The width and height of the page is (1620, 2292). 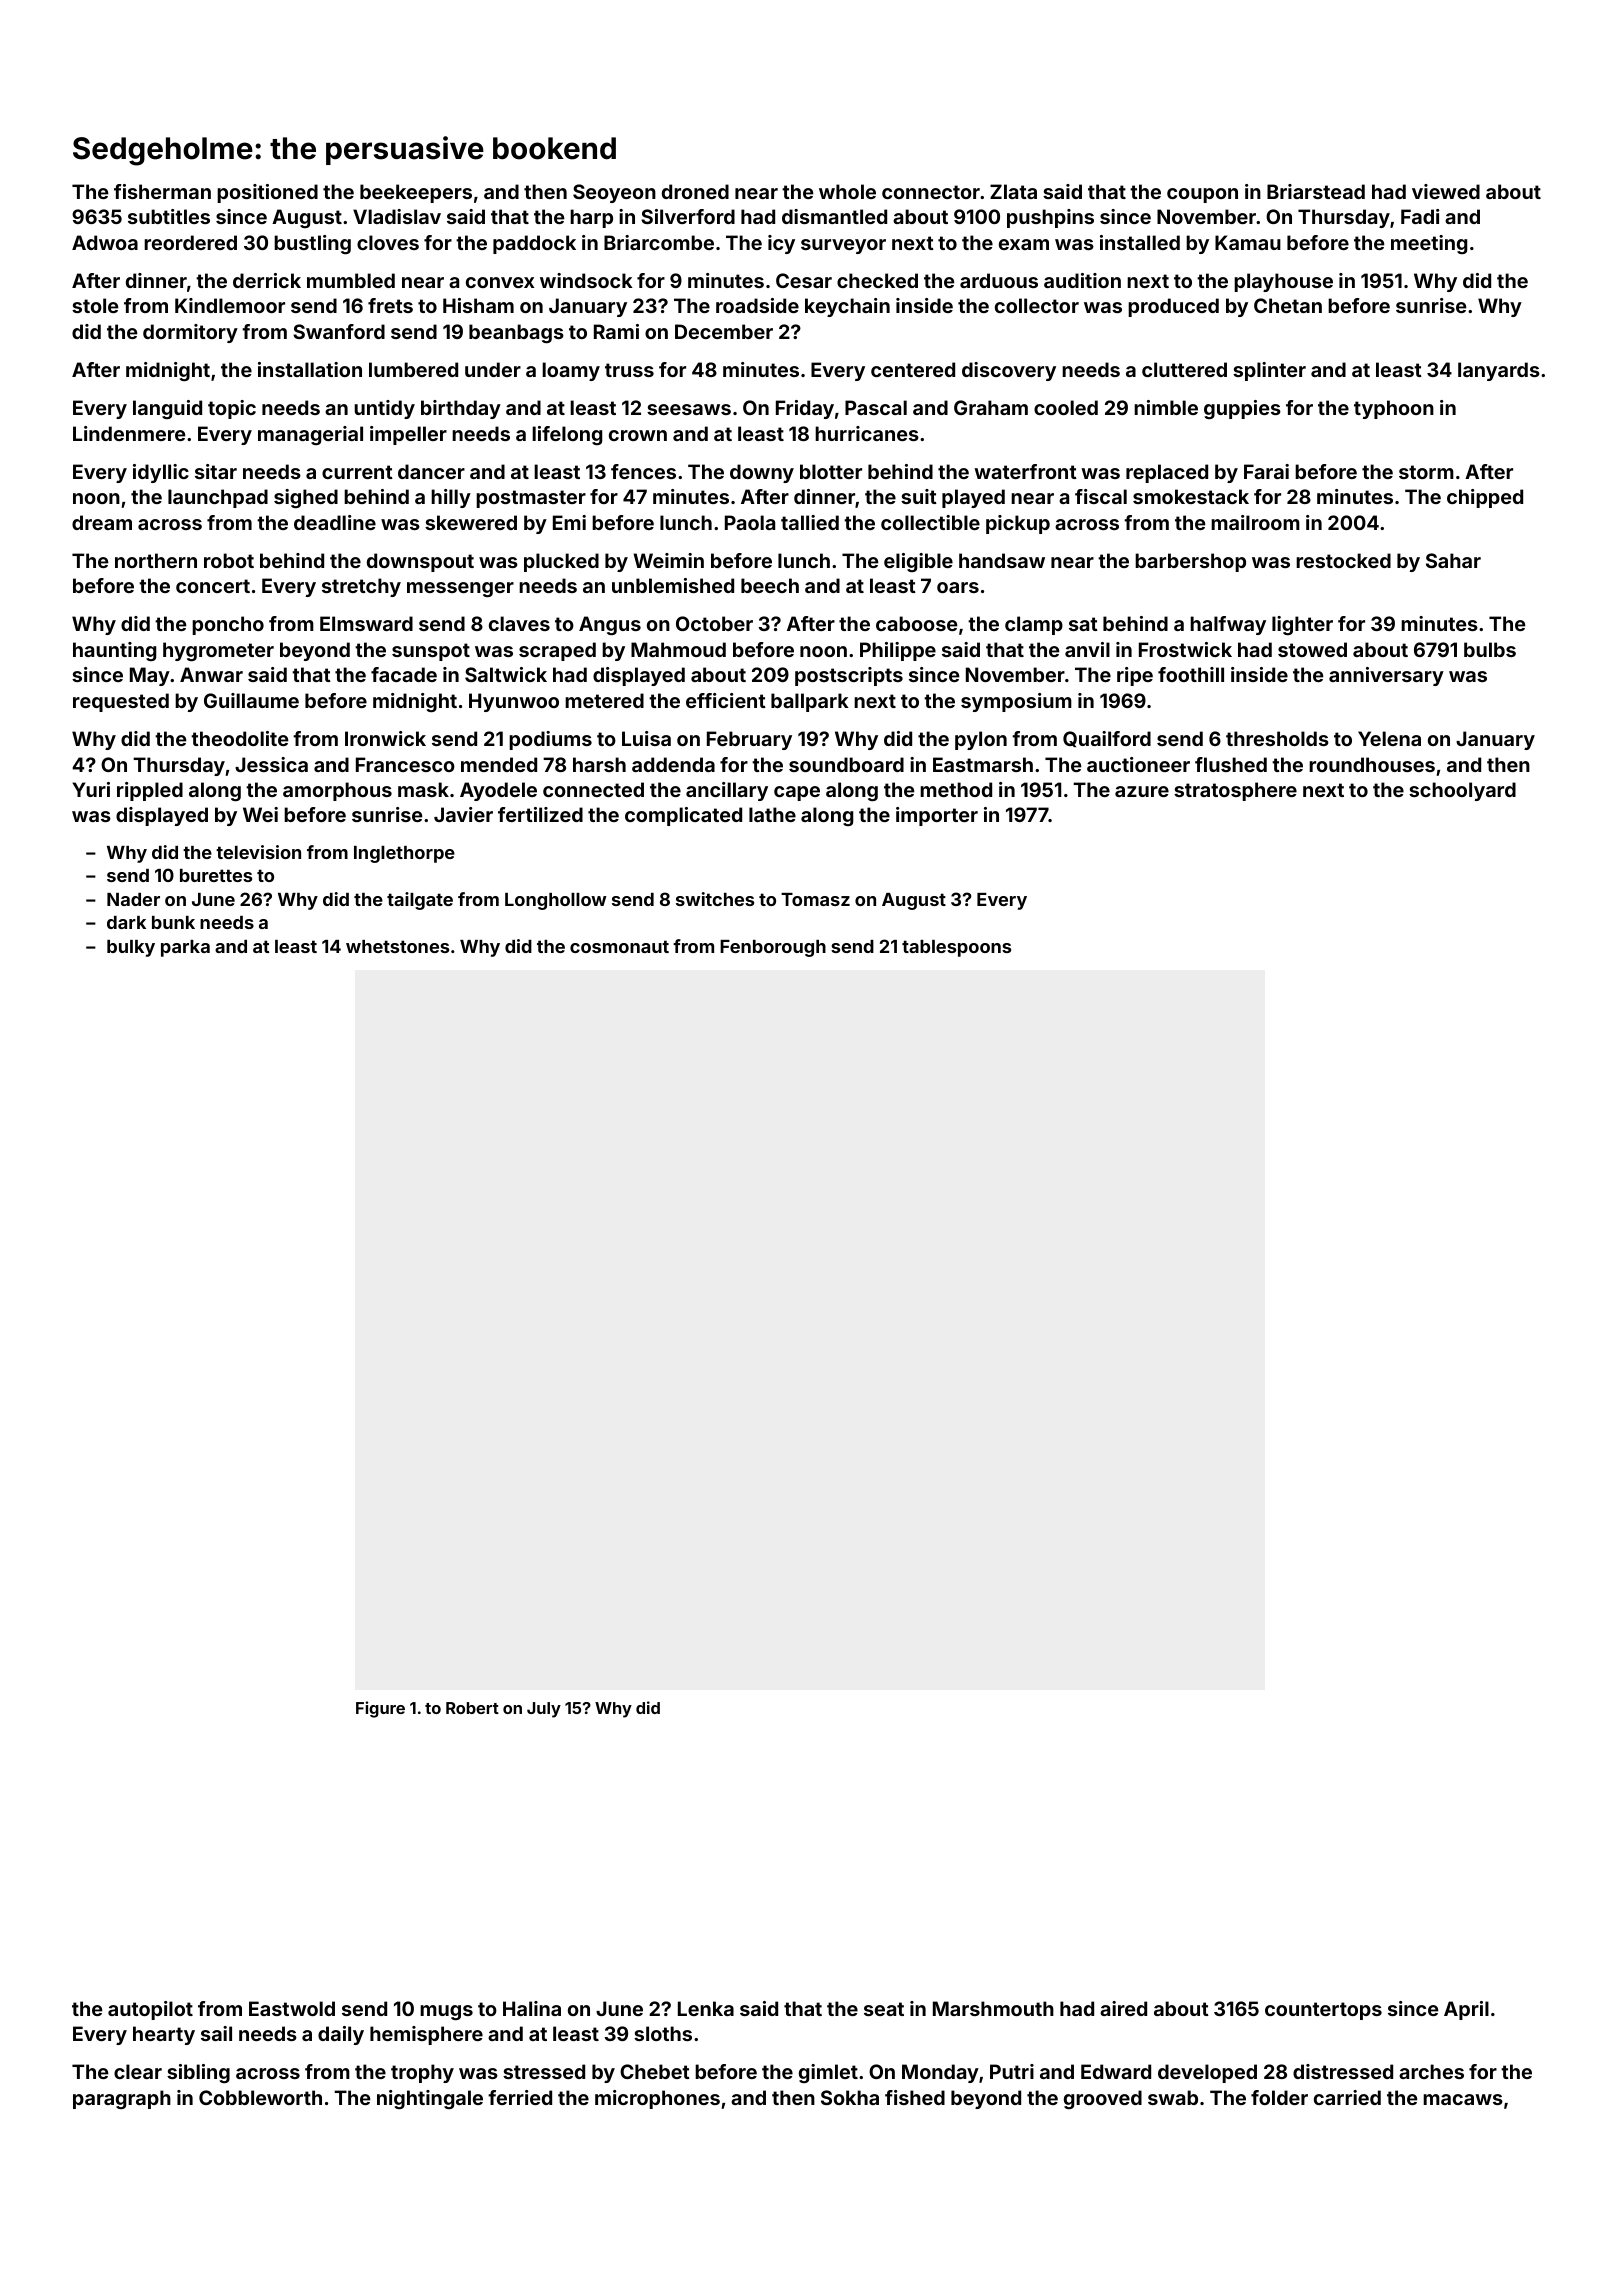 I want to click on cosmonaut, so click(x=619, y=946).
